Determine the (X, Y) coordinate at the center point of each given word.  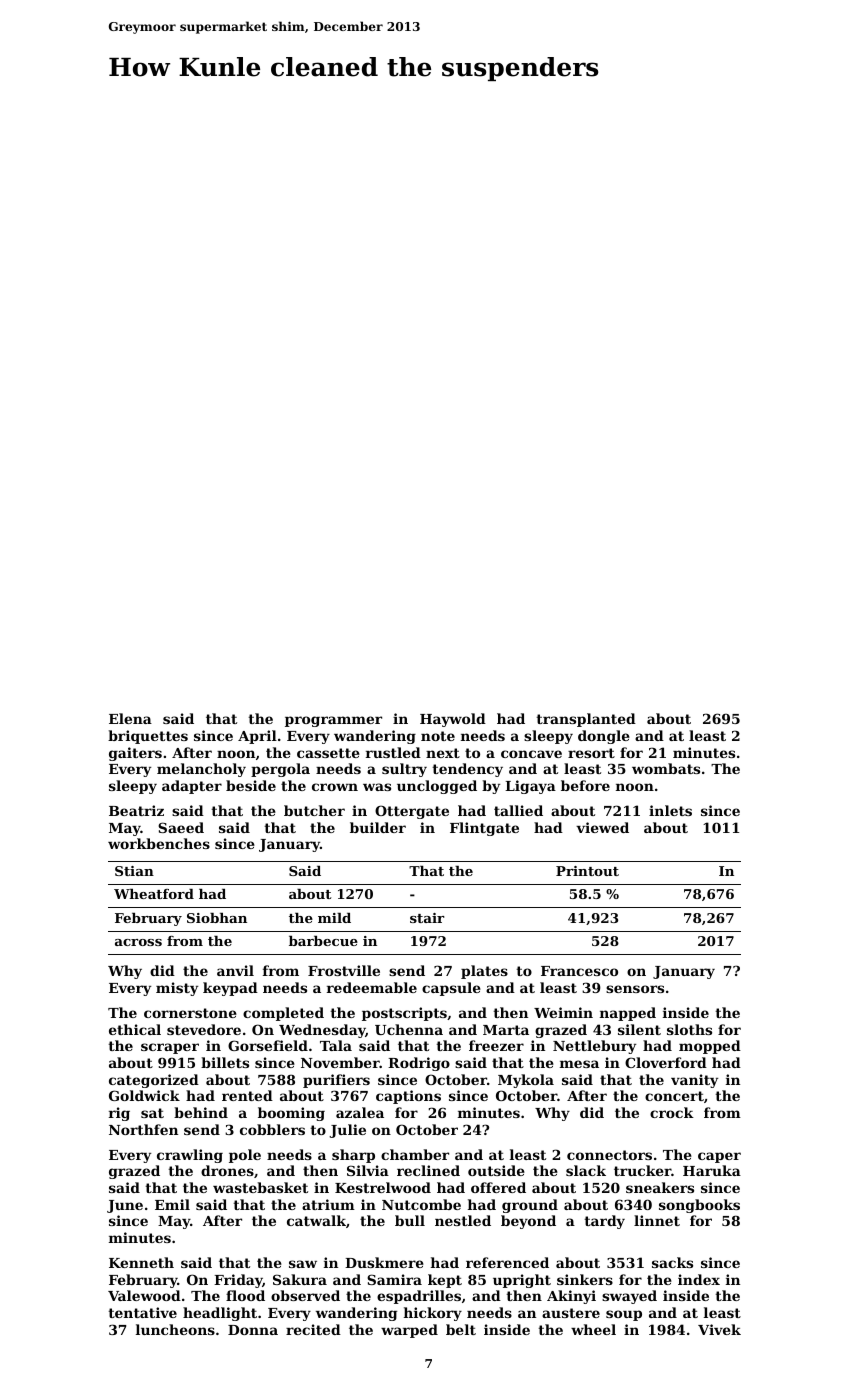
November (340, 1062)
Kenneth (141, 1262)
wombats (666, 768)
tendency (467, 770)
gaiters (135, 754)
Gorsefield (268, 1045)
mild (334, 918)
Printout (587, 871)
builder (378, 827)
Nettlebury (594, 1047)
